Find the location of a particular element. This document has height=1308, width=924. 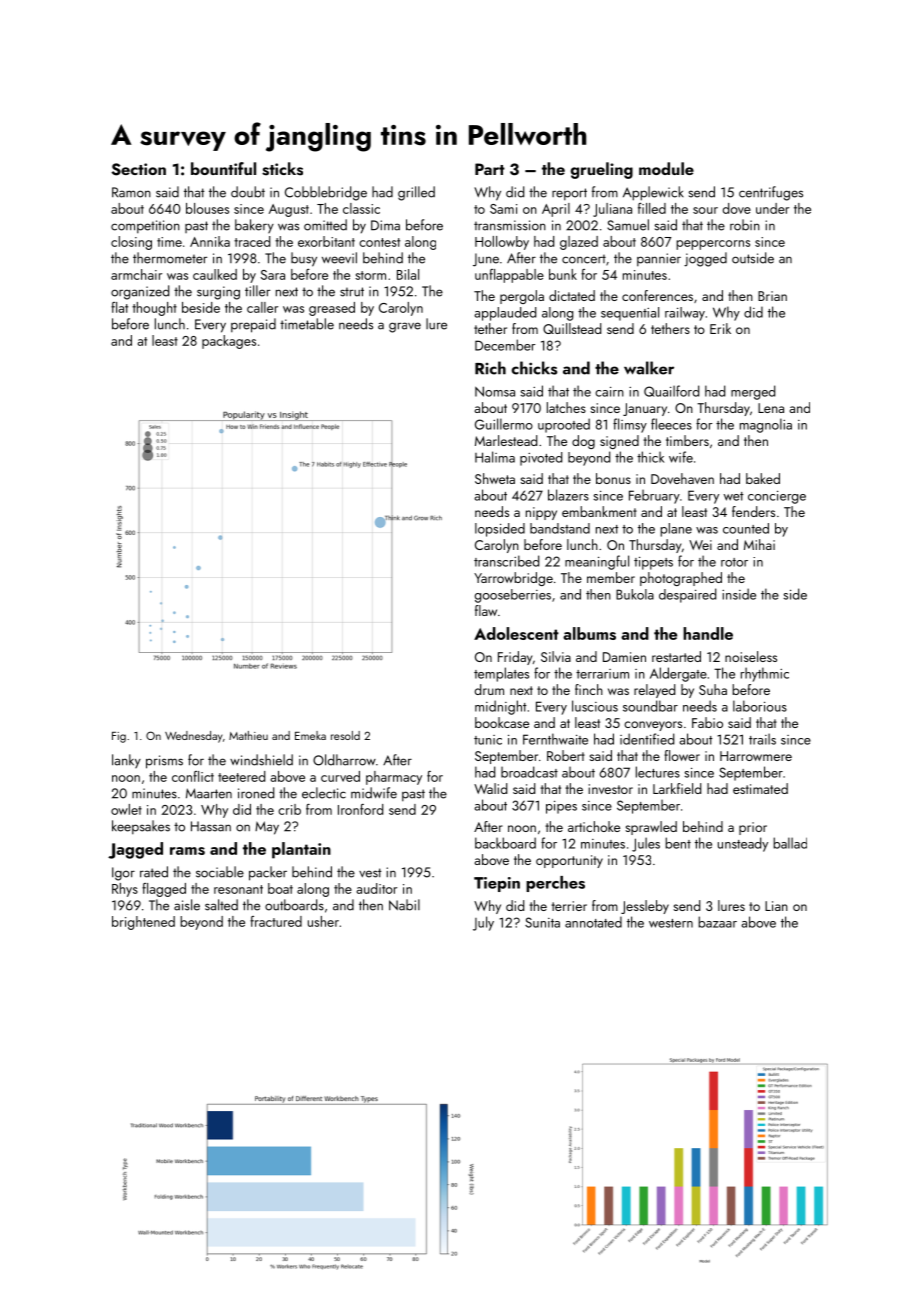

module is located at coordinates (666, 168).
